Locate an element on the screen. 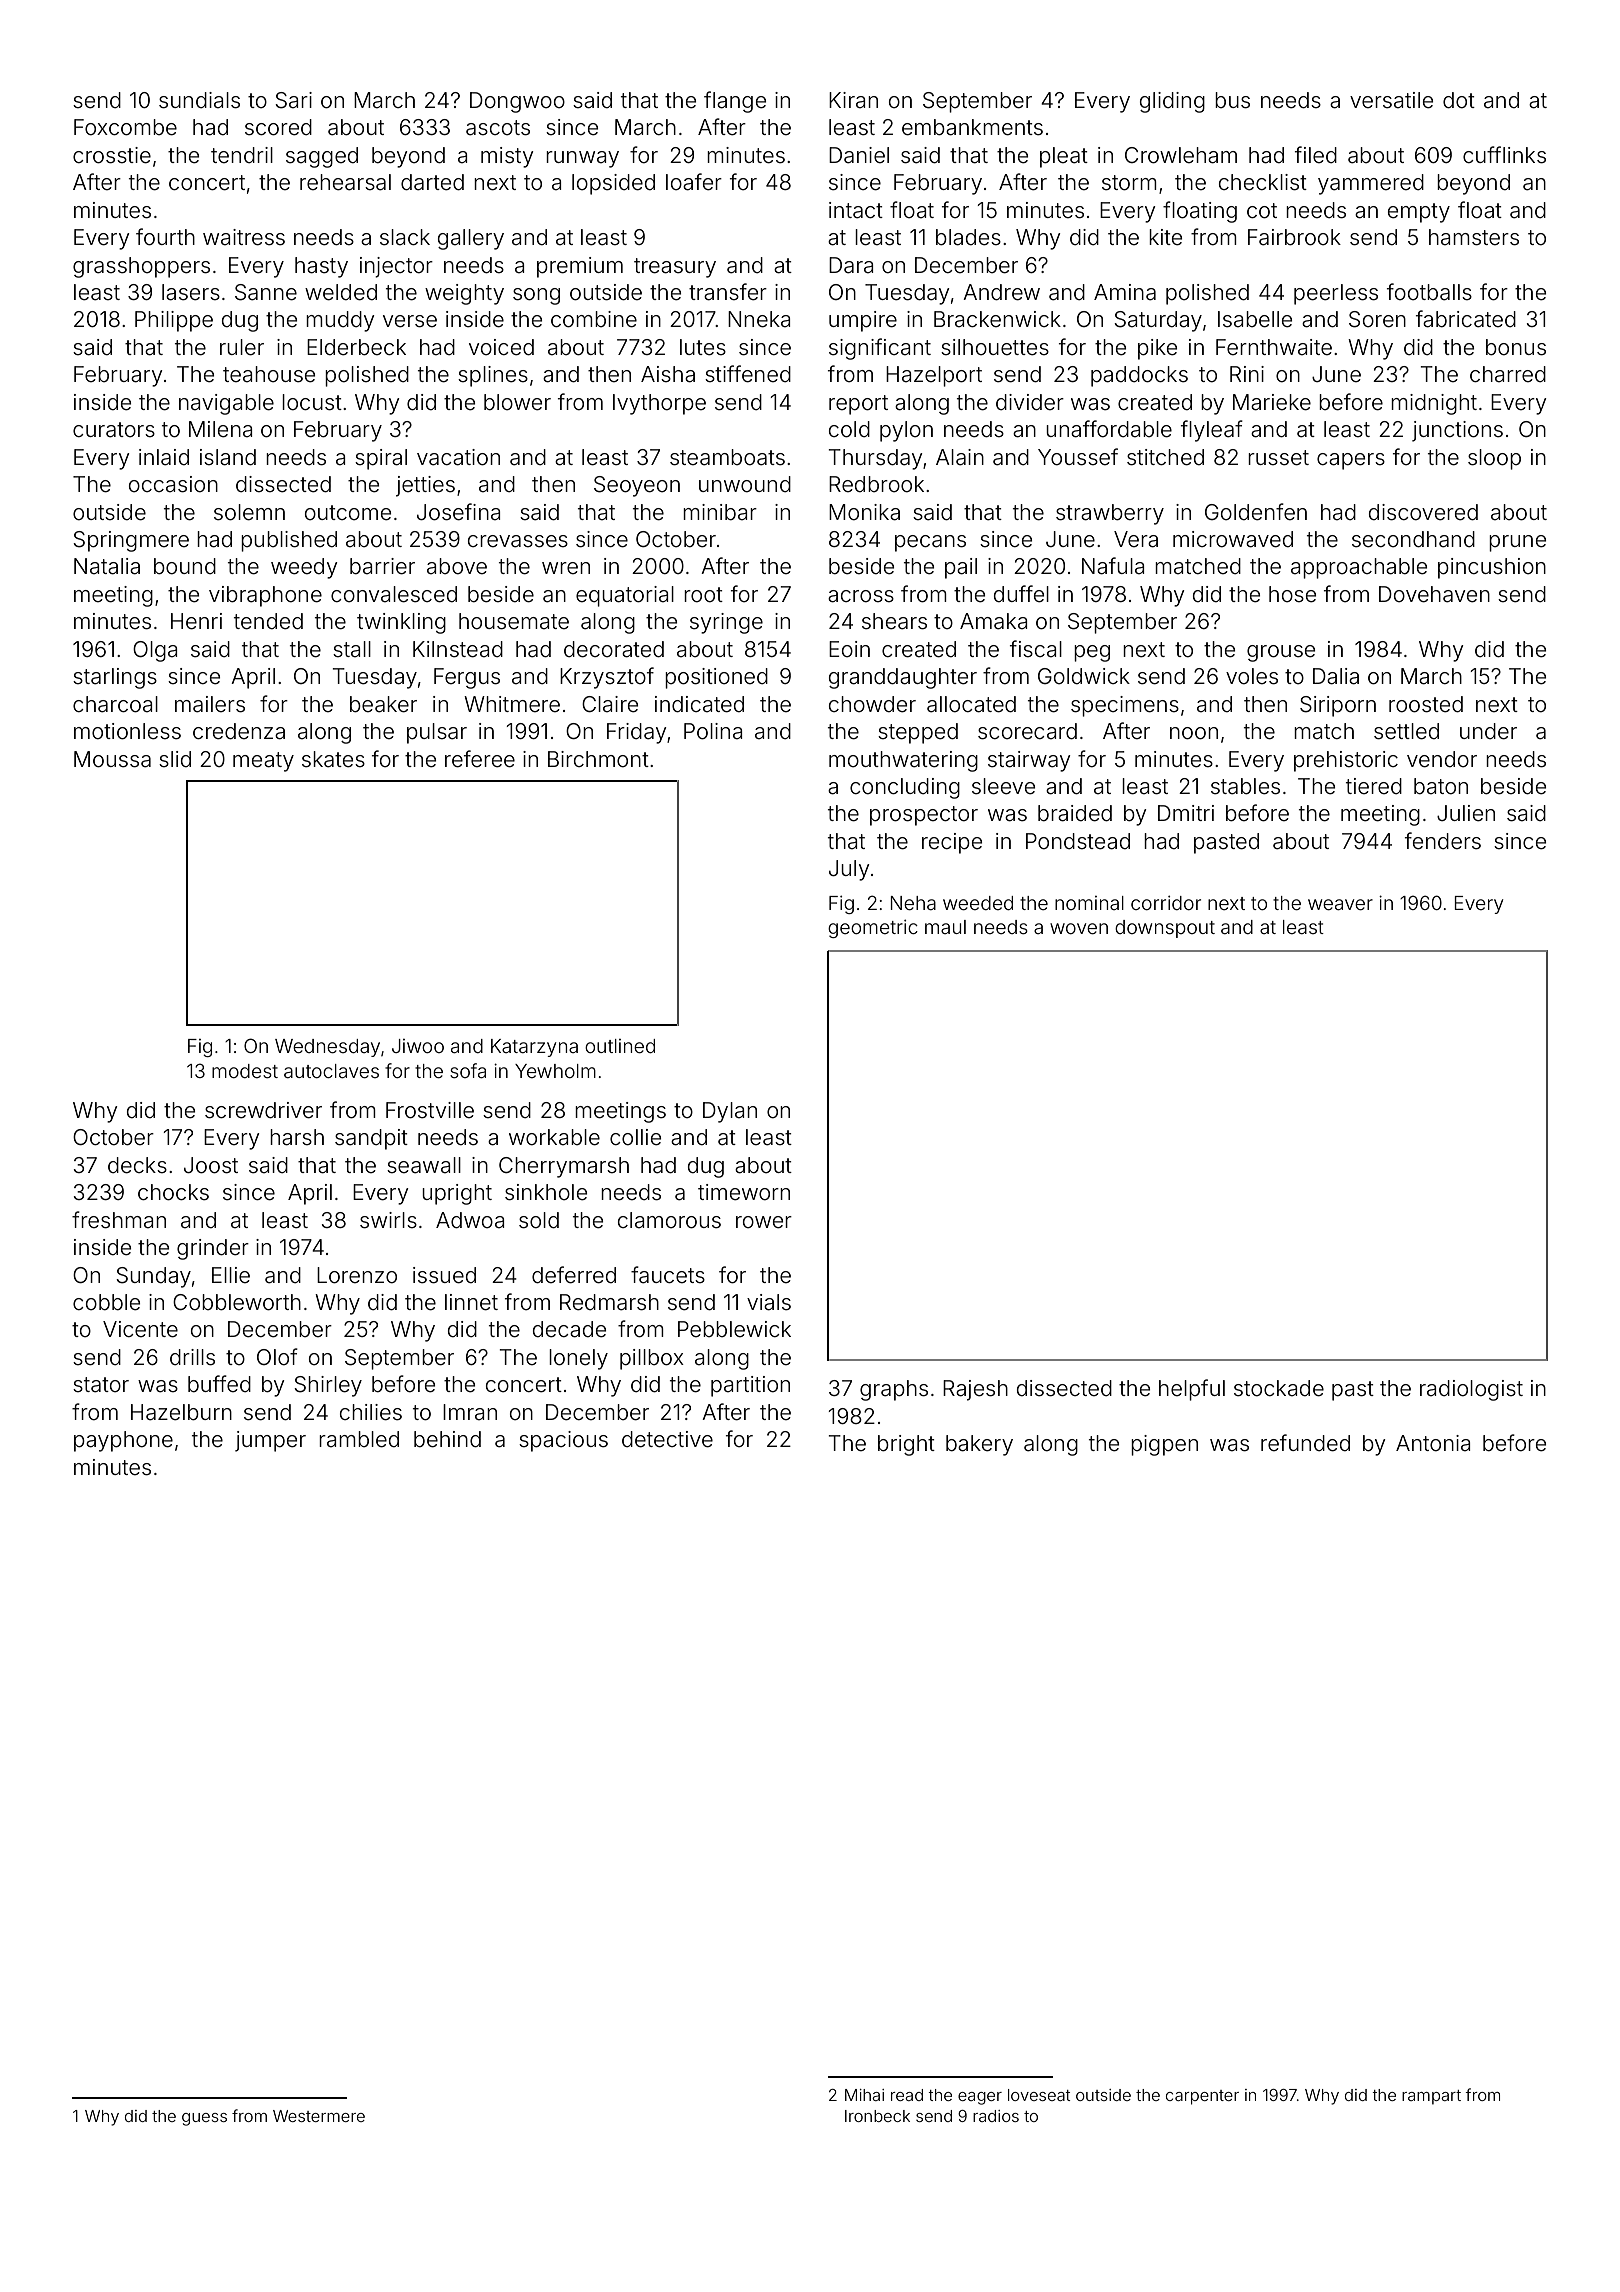 Image resolution: width=1620 pixels, height=2292 pixels. Soren is located at coordinates (1377, 319).
